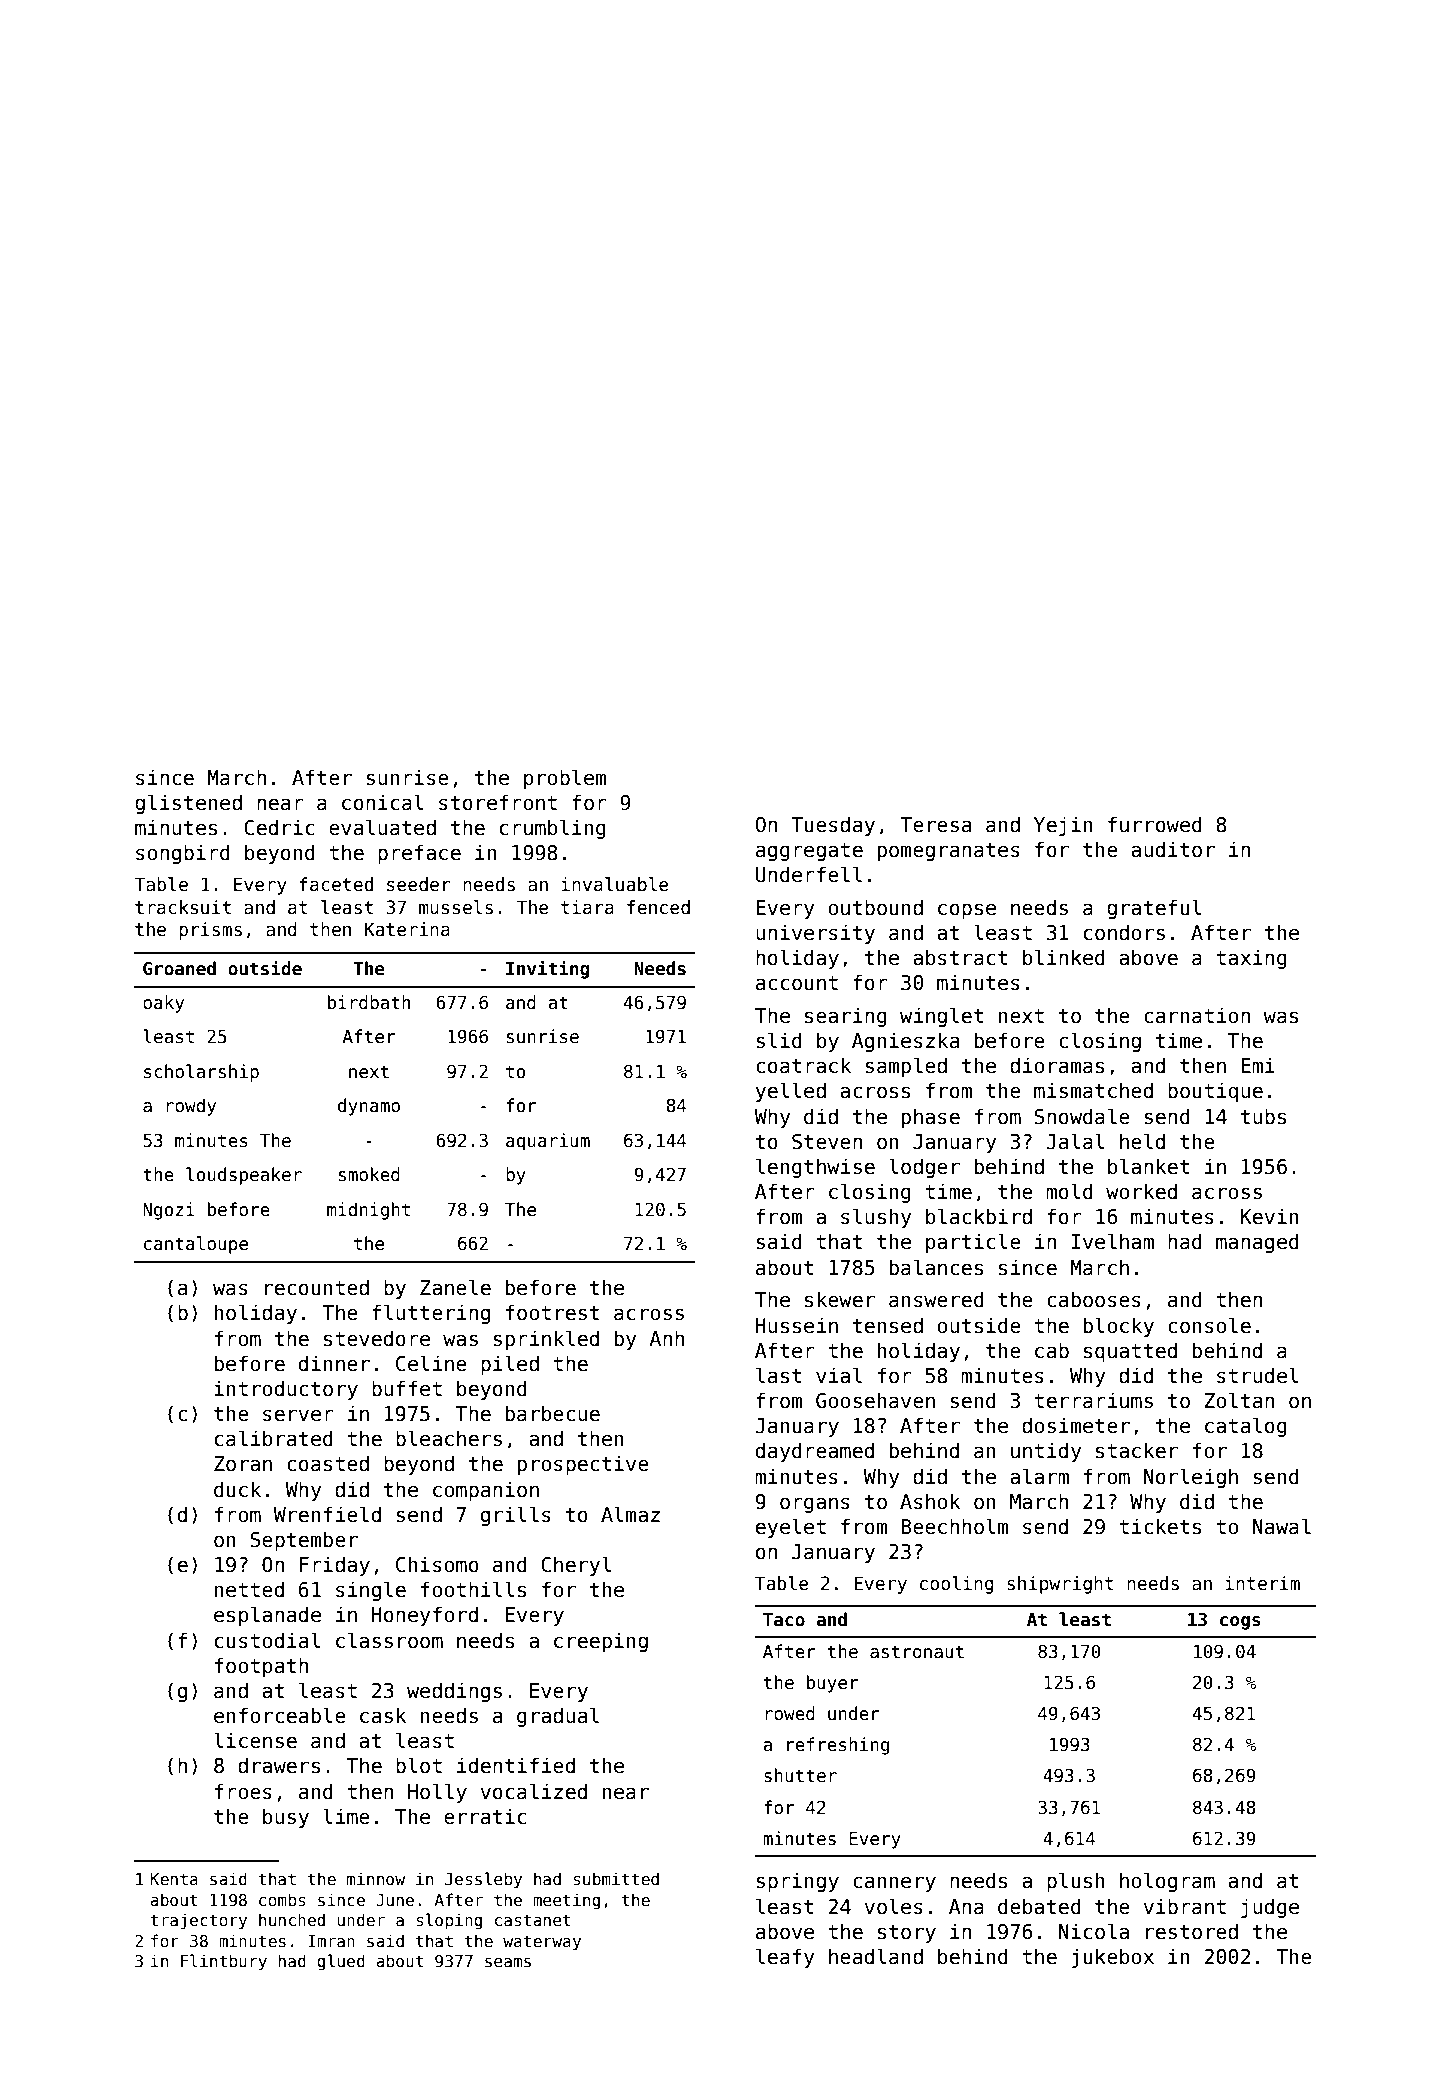 Image resolution: width=1450 pixels, height=2100 pixels. I want to click on dosimeter, so click(1076, 1425).
